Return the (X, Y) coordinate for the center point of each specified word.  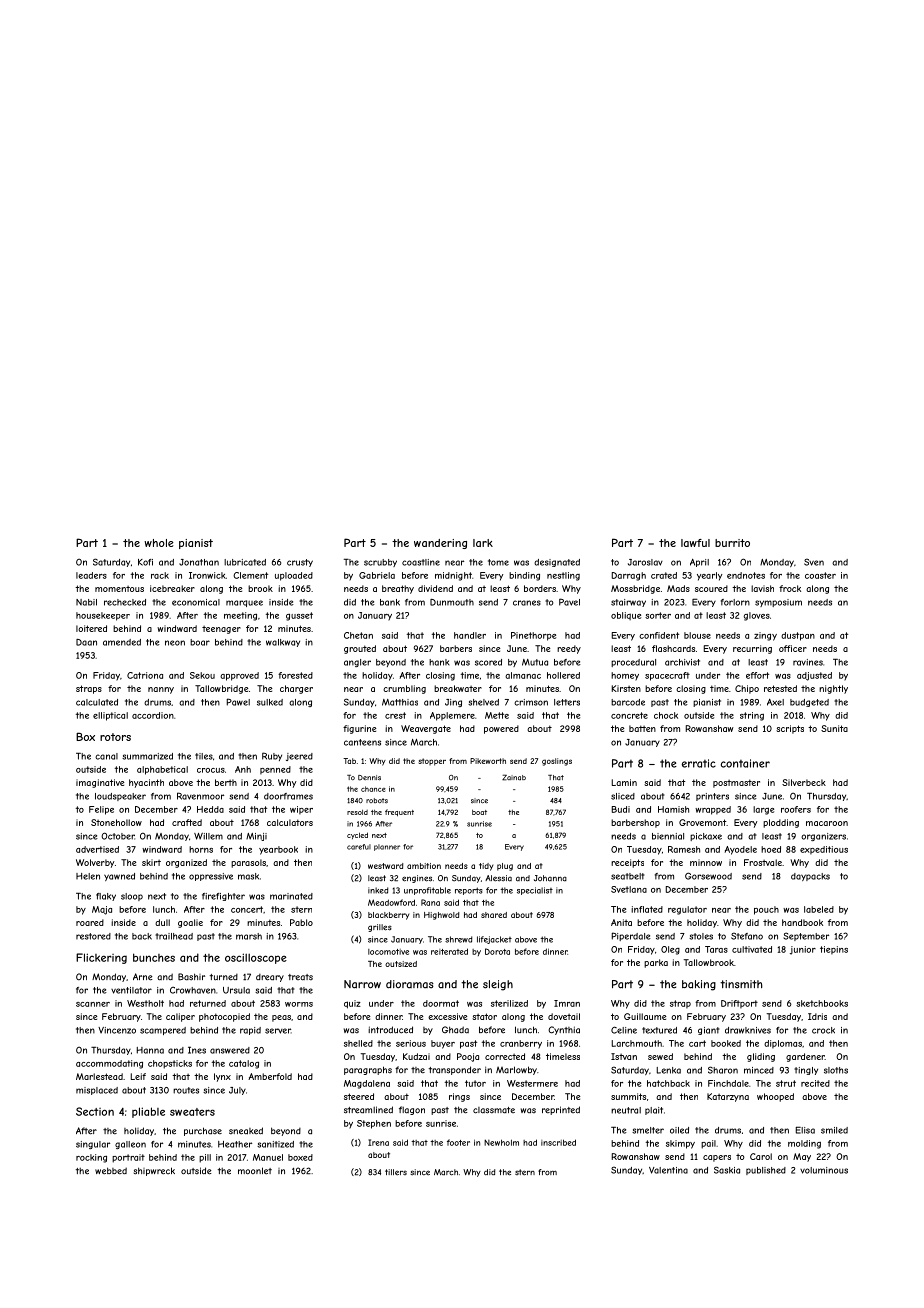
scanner (93, 1004)
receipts (627, 863)
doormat (441, 1003)
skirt (151, 862)
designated (557, 563)
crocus (211, 770)
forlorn (735, 602)
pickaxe (706, 837)
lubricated (245, 562)
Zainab (514, 777)
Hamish (673, 809)
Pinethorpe (533, 636)
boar (200, 642)
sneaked (246, 1131)
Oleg (670, 950)
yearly (709, 576)
